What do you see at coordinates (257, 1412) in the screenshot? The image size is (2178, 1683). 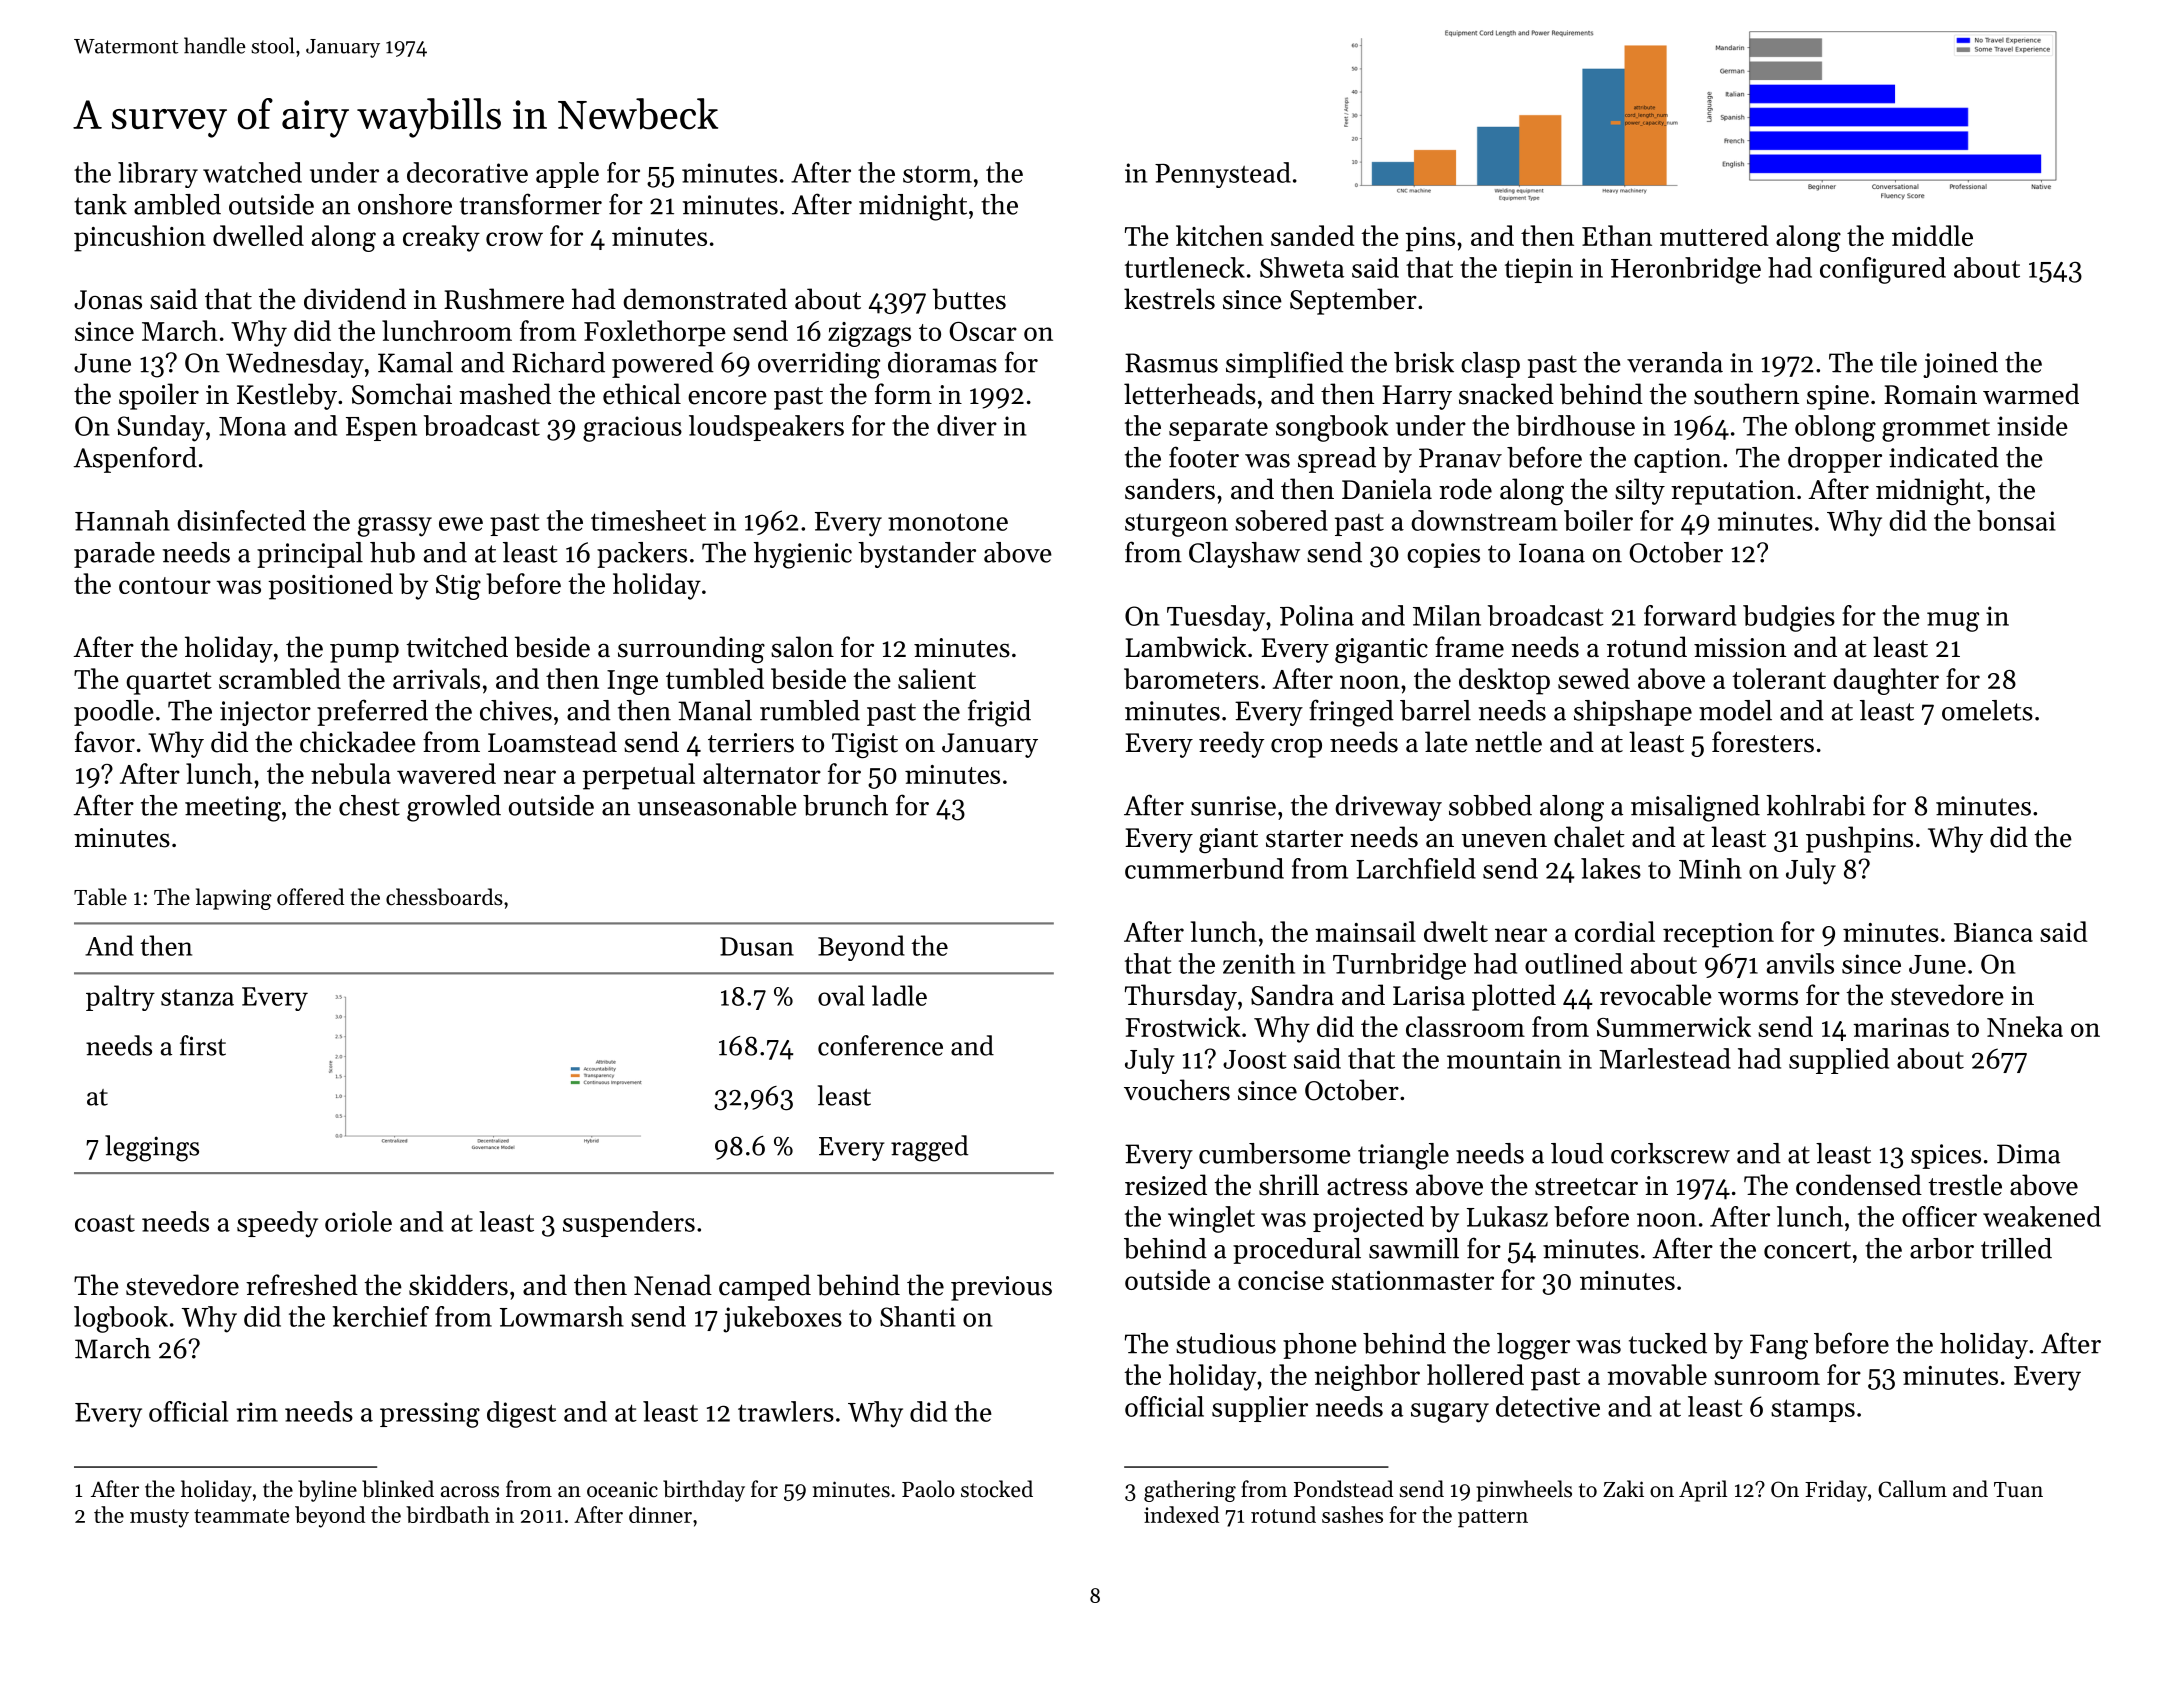 I see `rim` at bounding box center [257, 1412].
